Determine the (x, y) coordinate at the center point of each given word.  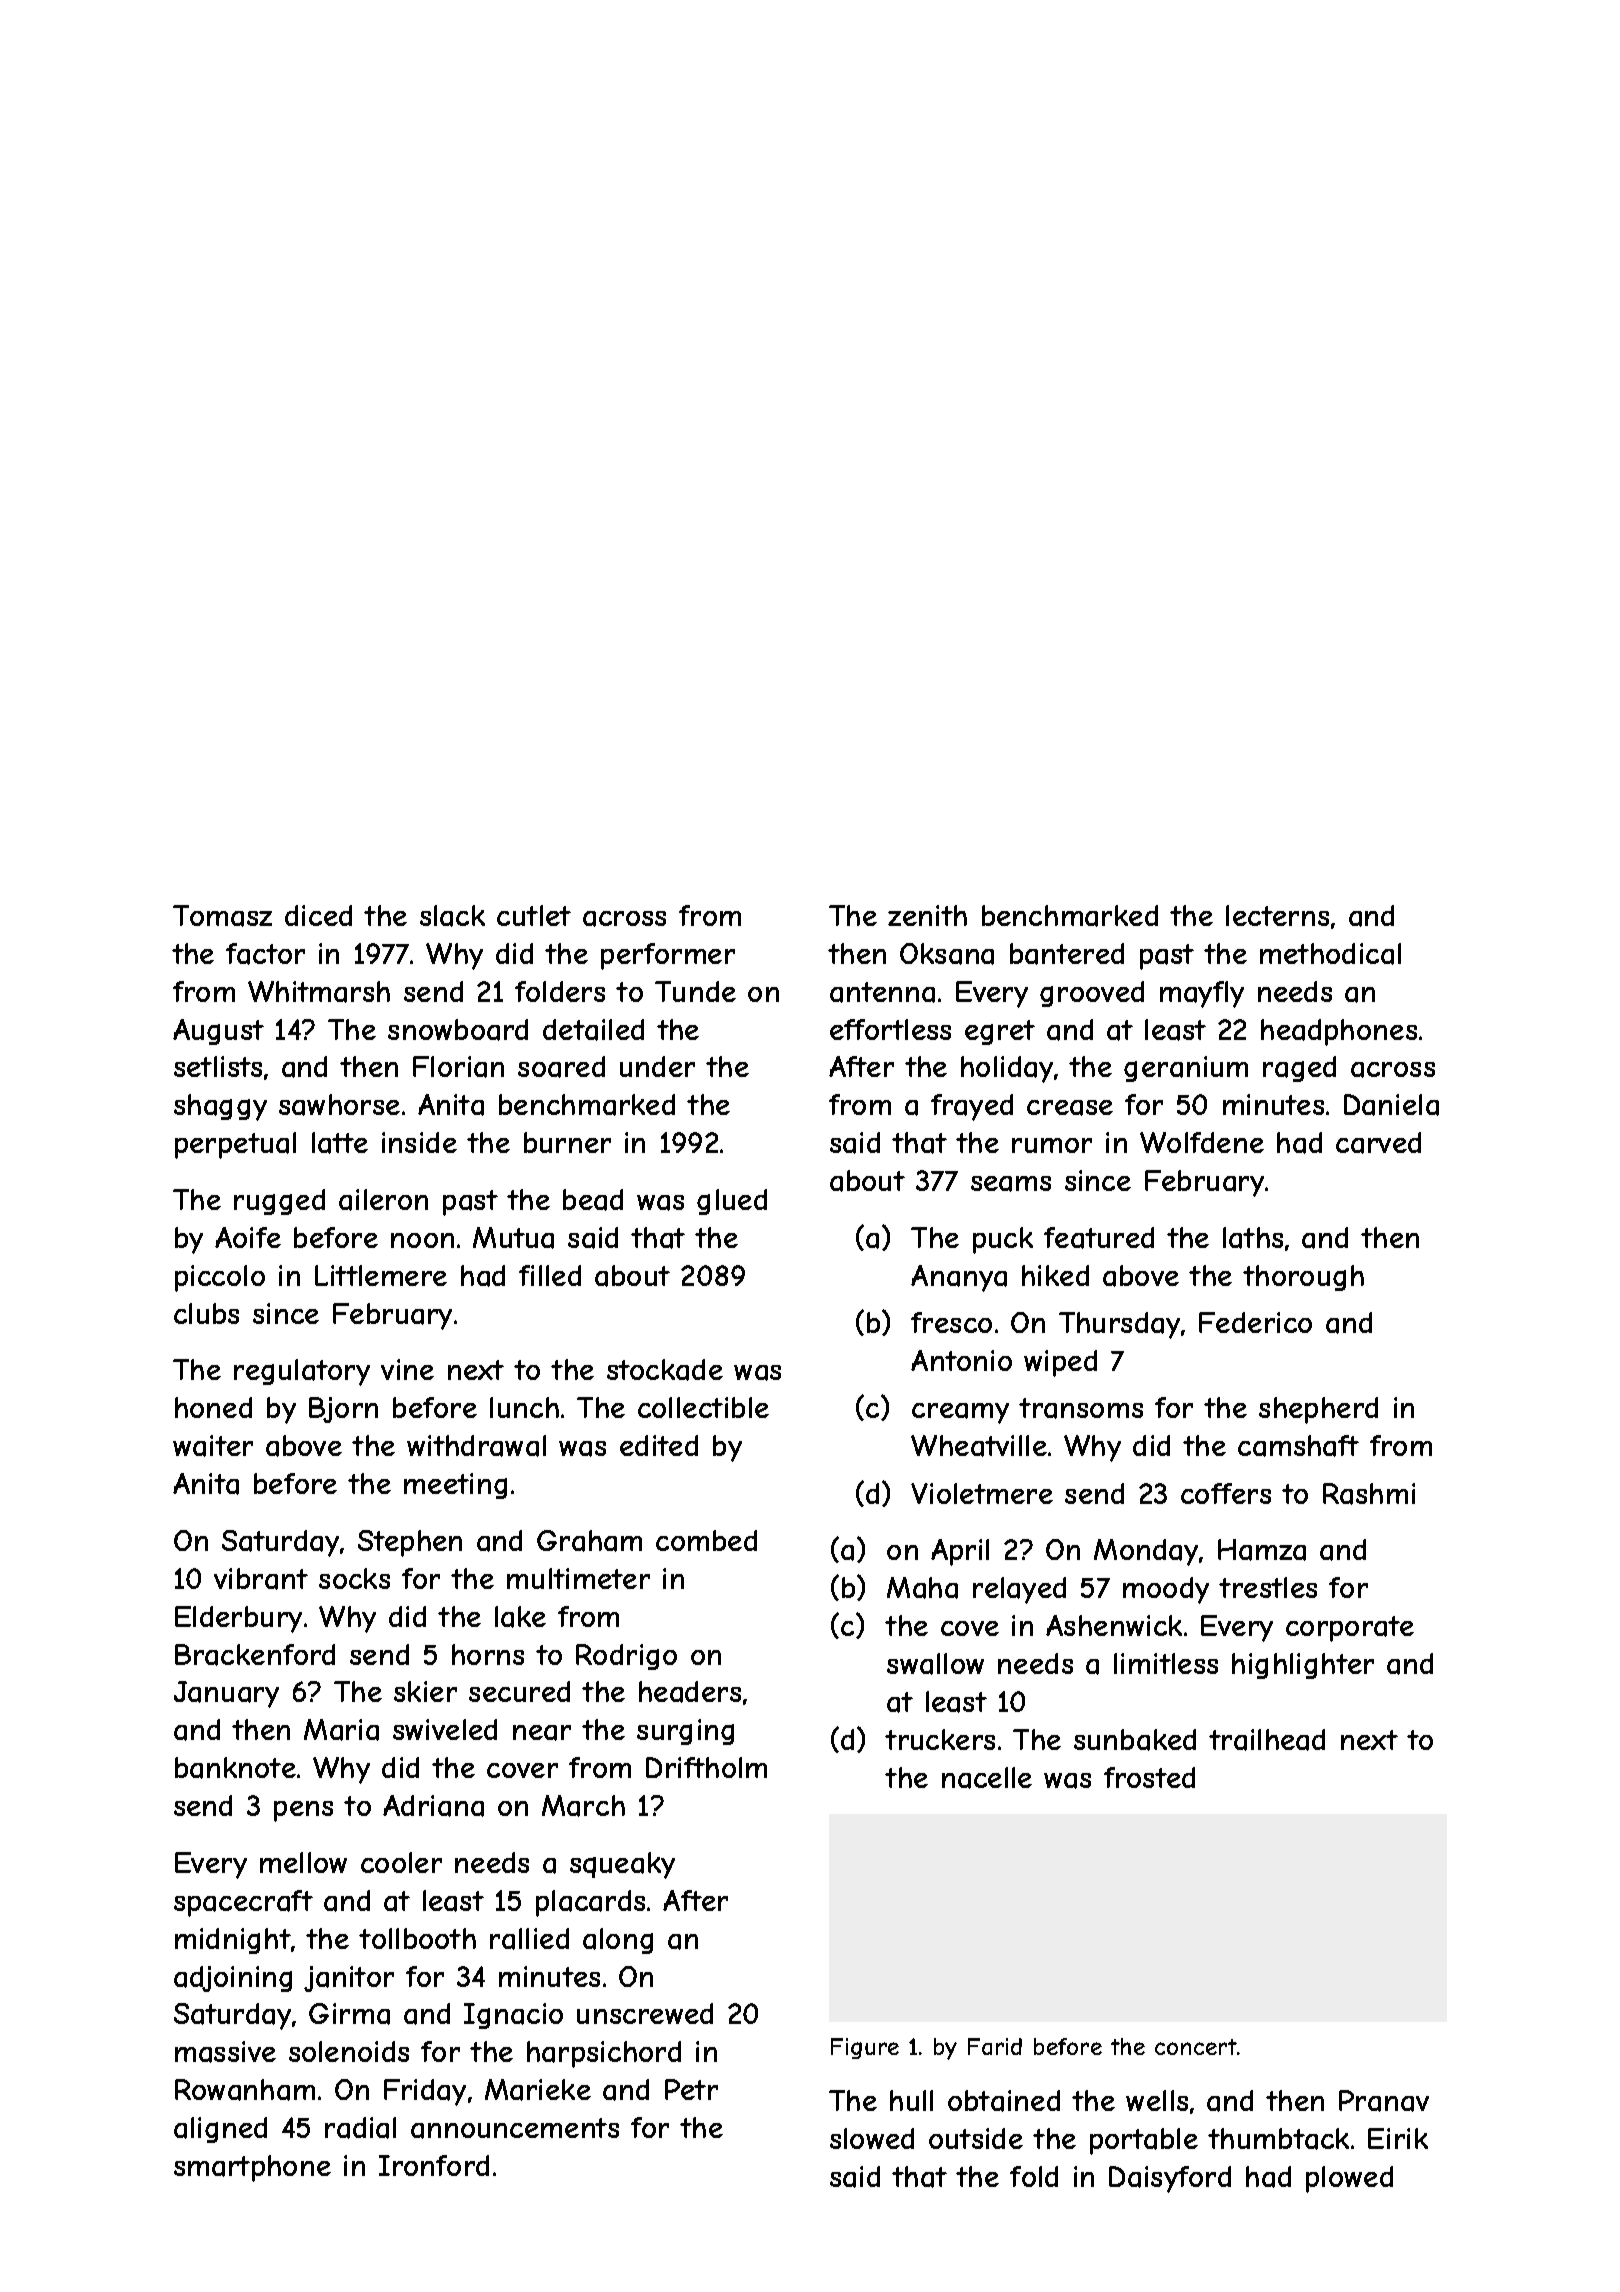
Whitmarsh (319, 992)
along (618, 1941)
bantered (1067, 954)
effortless (890, 1029)
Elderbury (238, 1619)
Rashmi (1369, 1494)
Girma (349, 2014)
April (960, 1552)
